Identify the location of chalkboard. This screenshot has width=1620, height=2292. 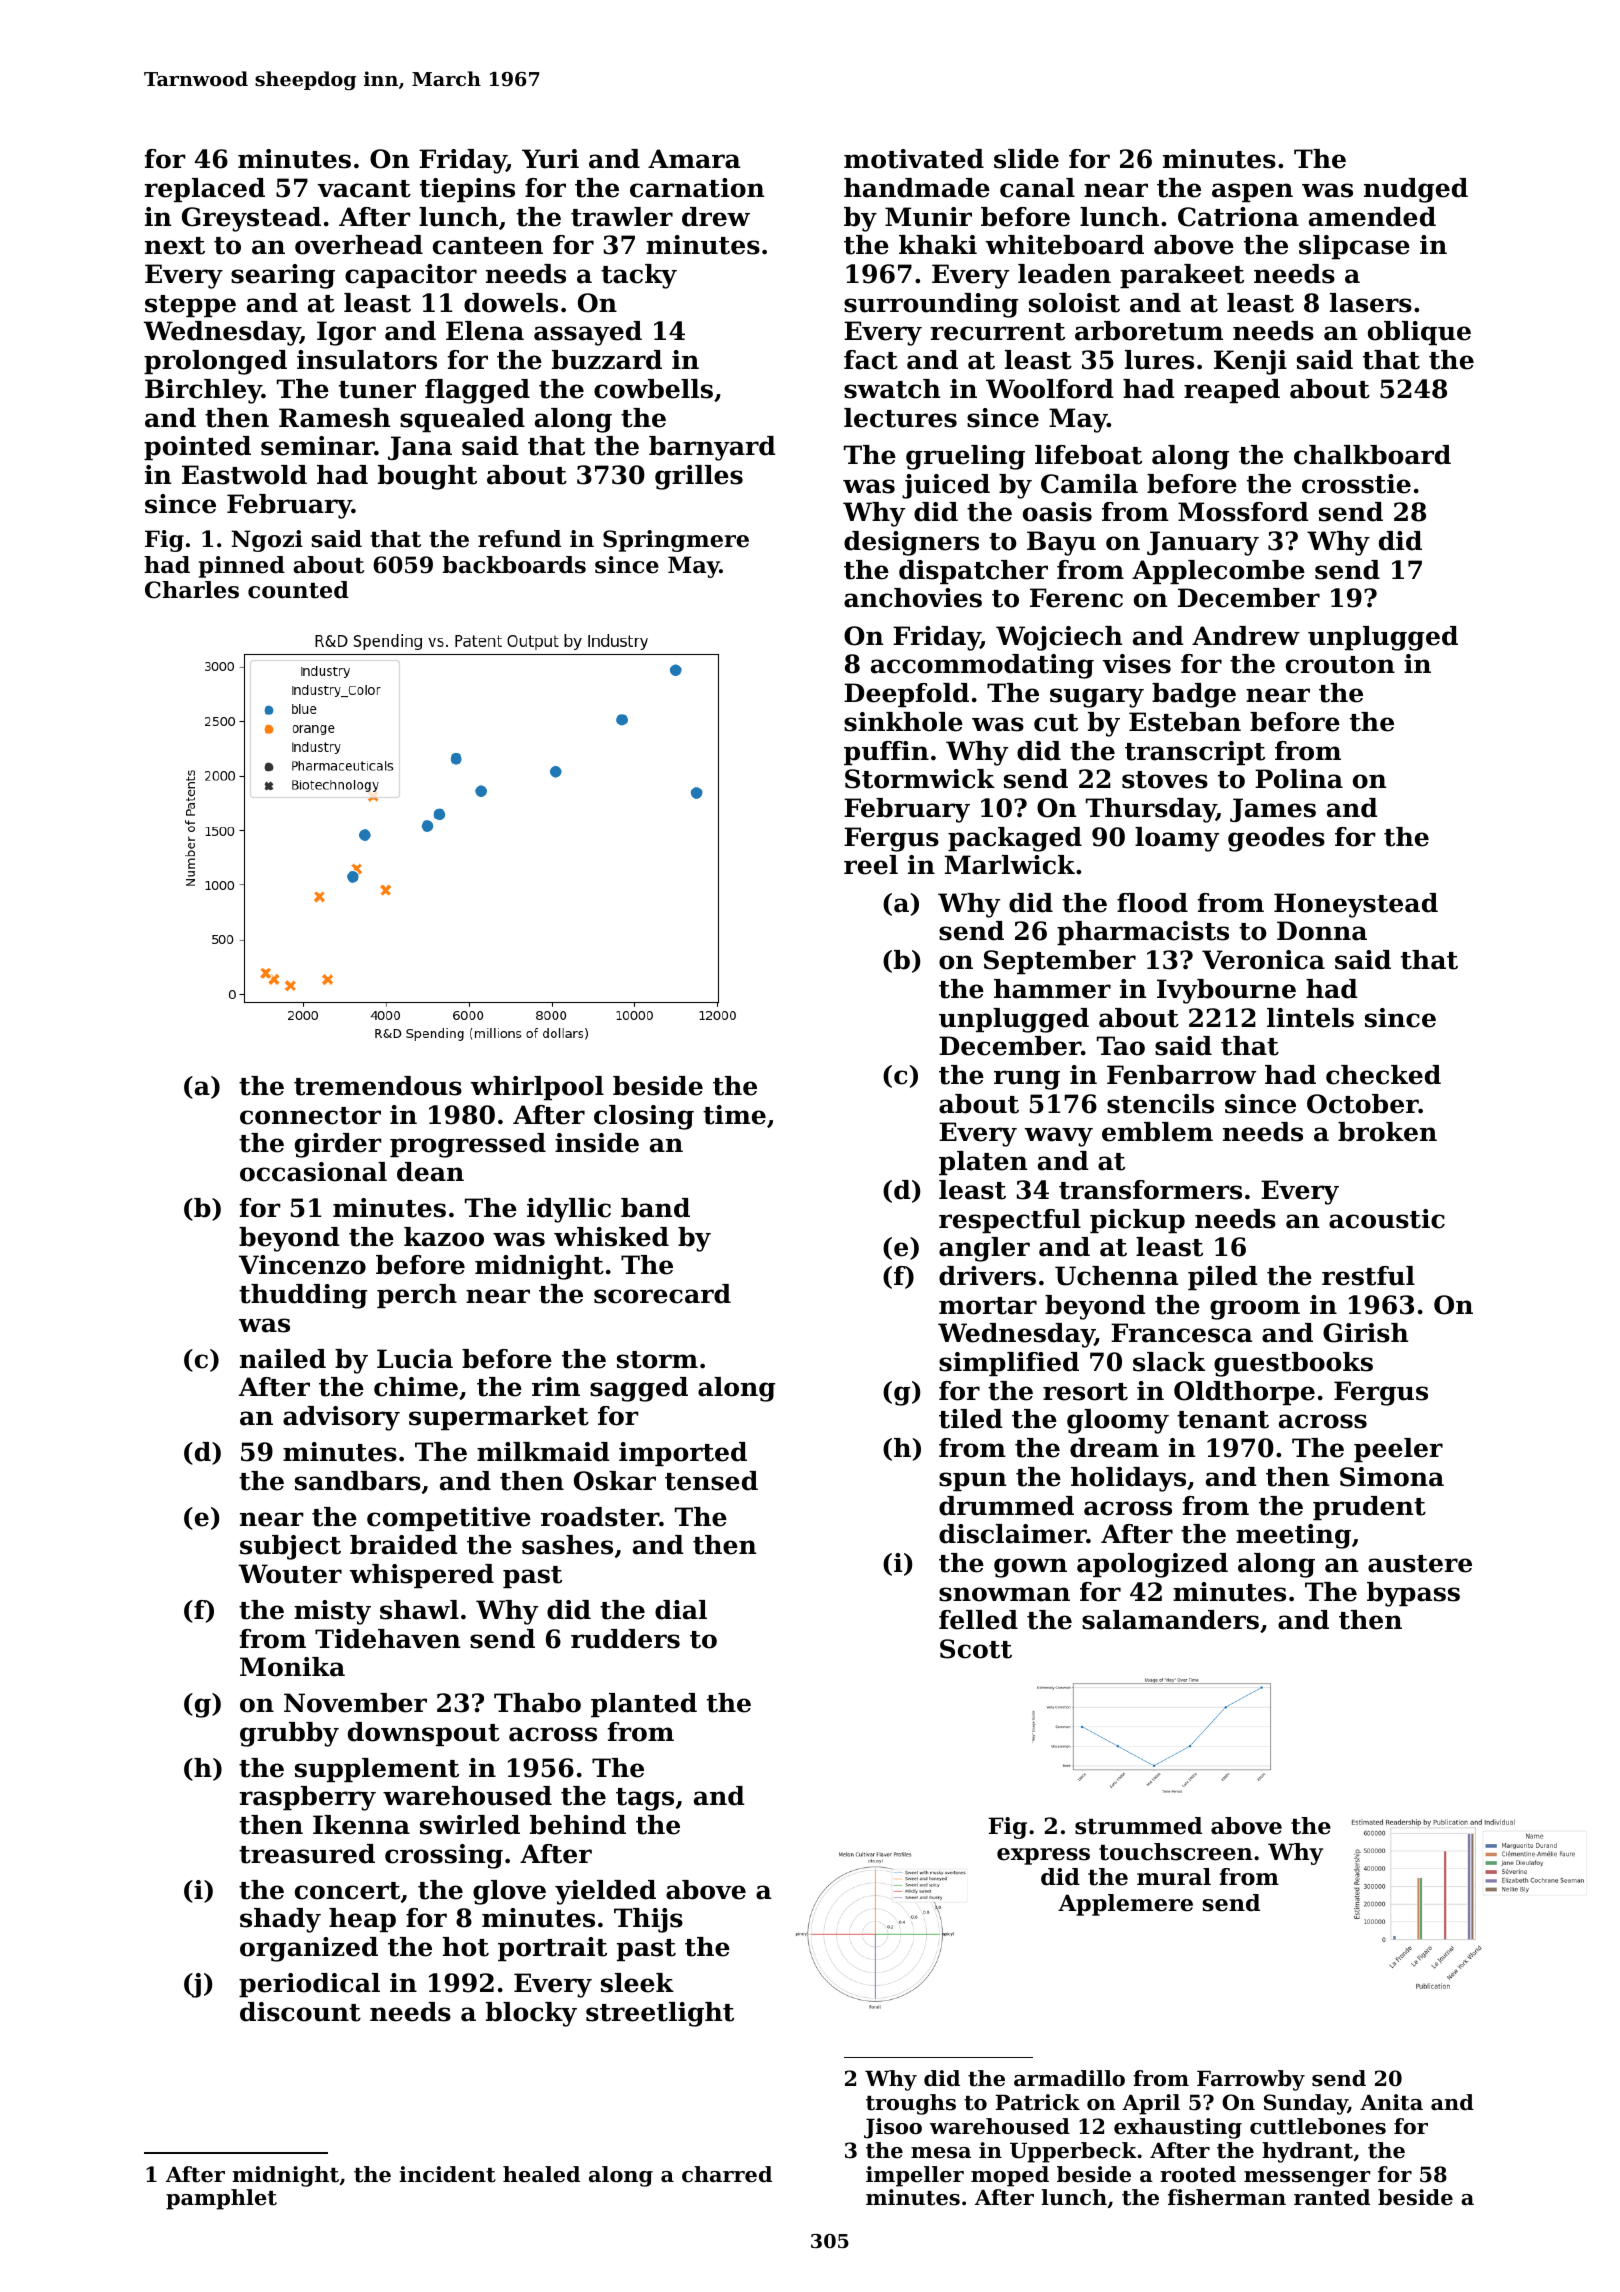
(1372, 455).
